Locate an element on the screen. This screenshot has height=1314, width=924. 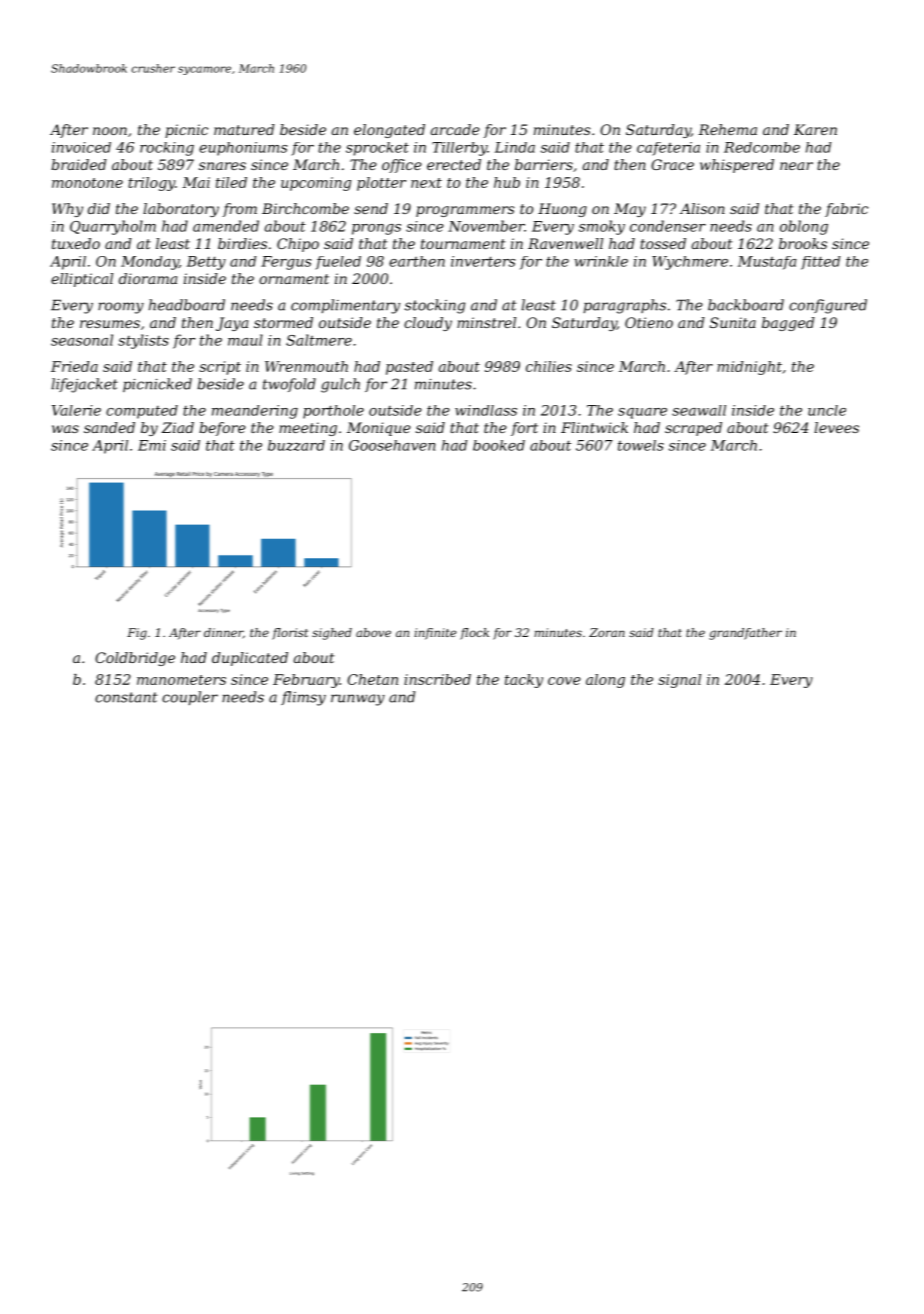
arcade is located at coordinates (455, 129).
